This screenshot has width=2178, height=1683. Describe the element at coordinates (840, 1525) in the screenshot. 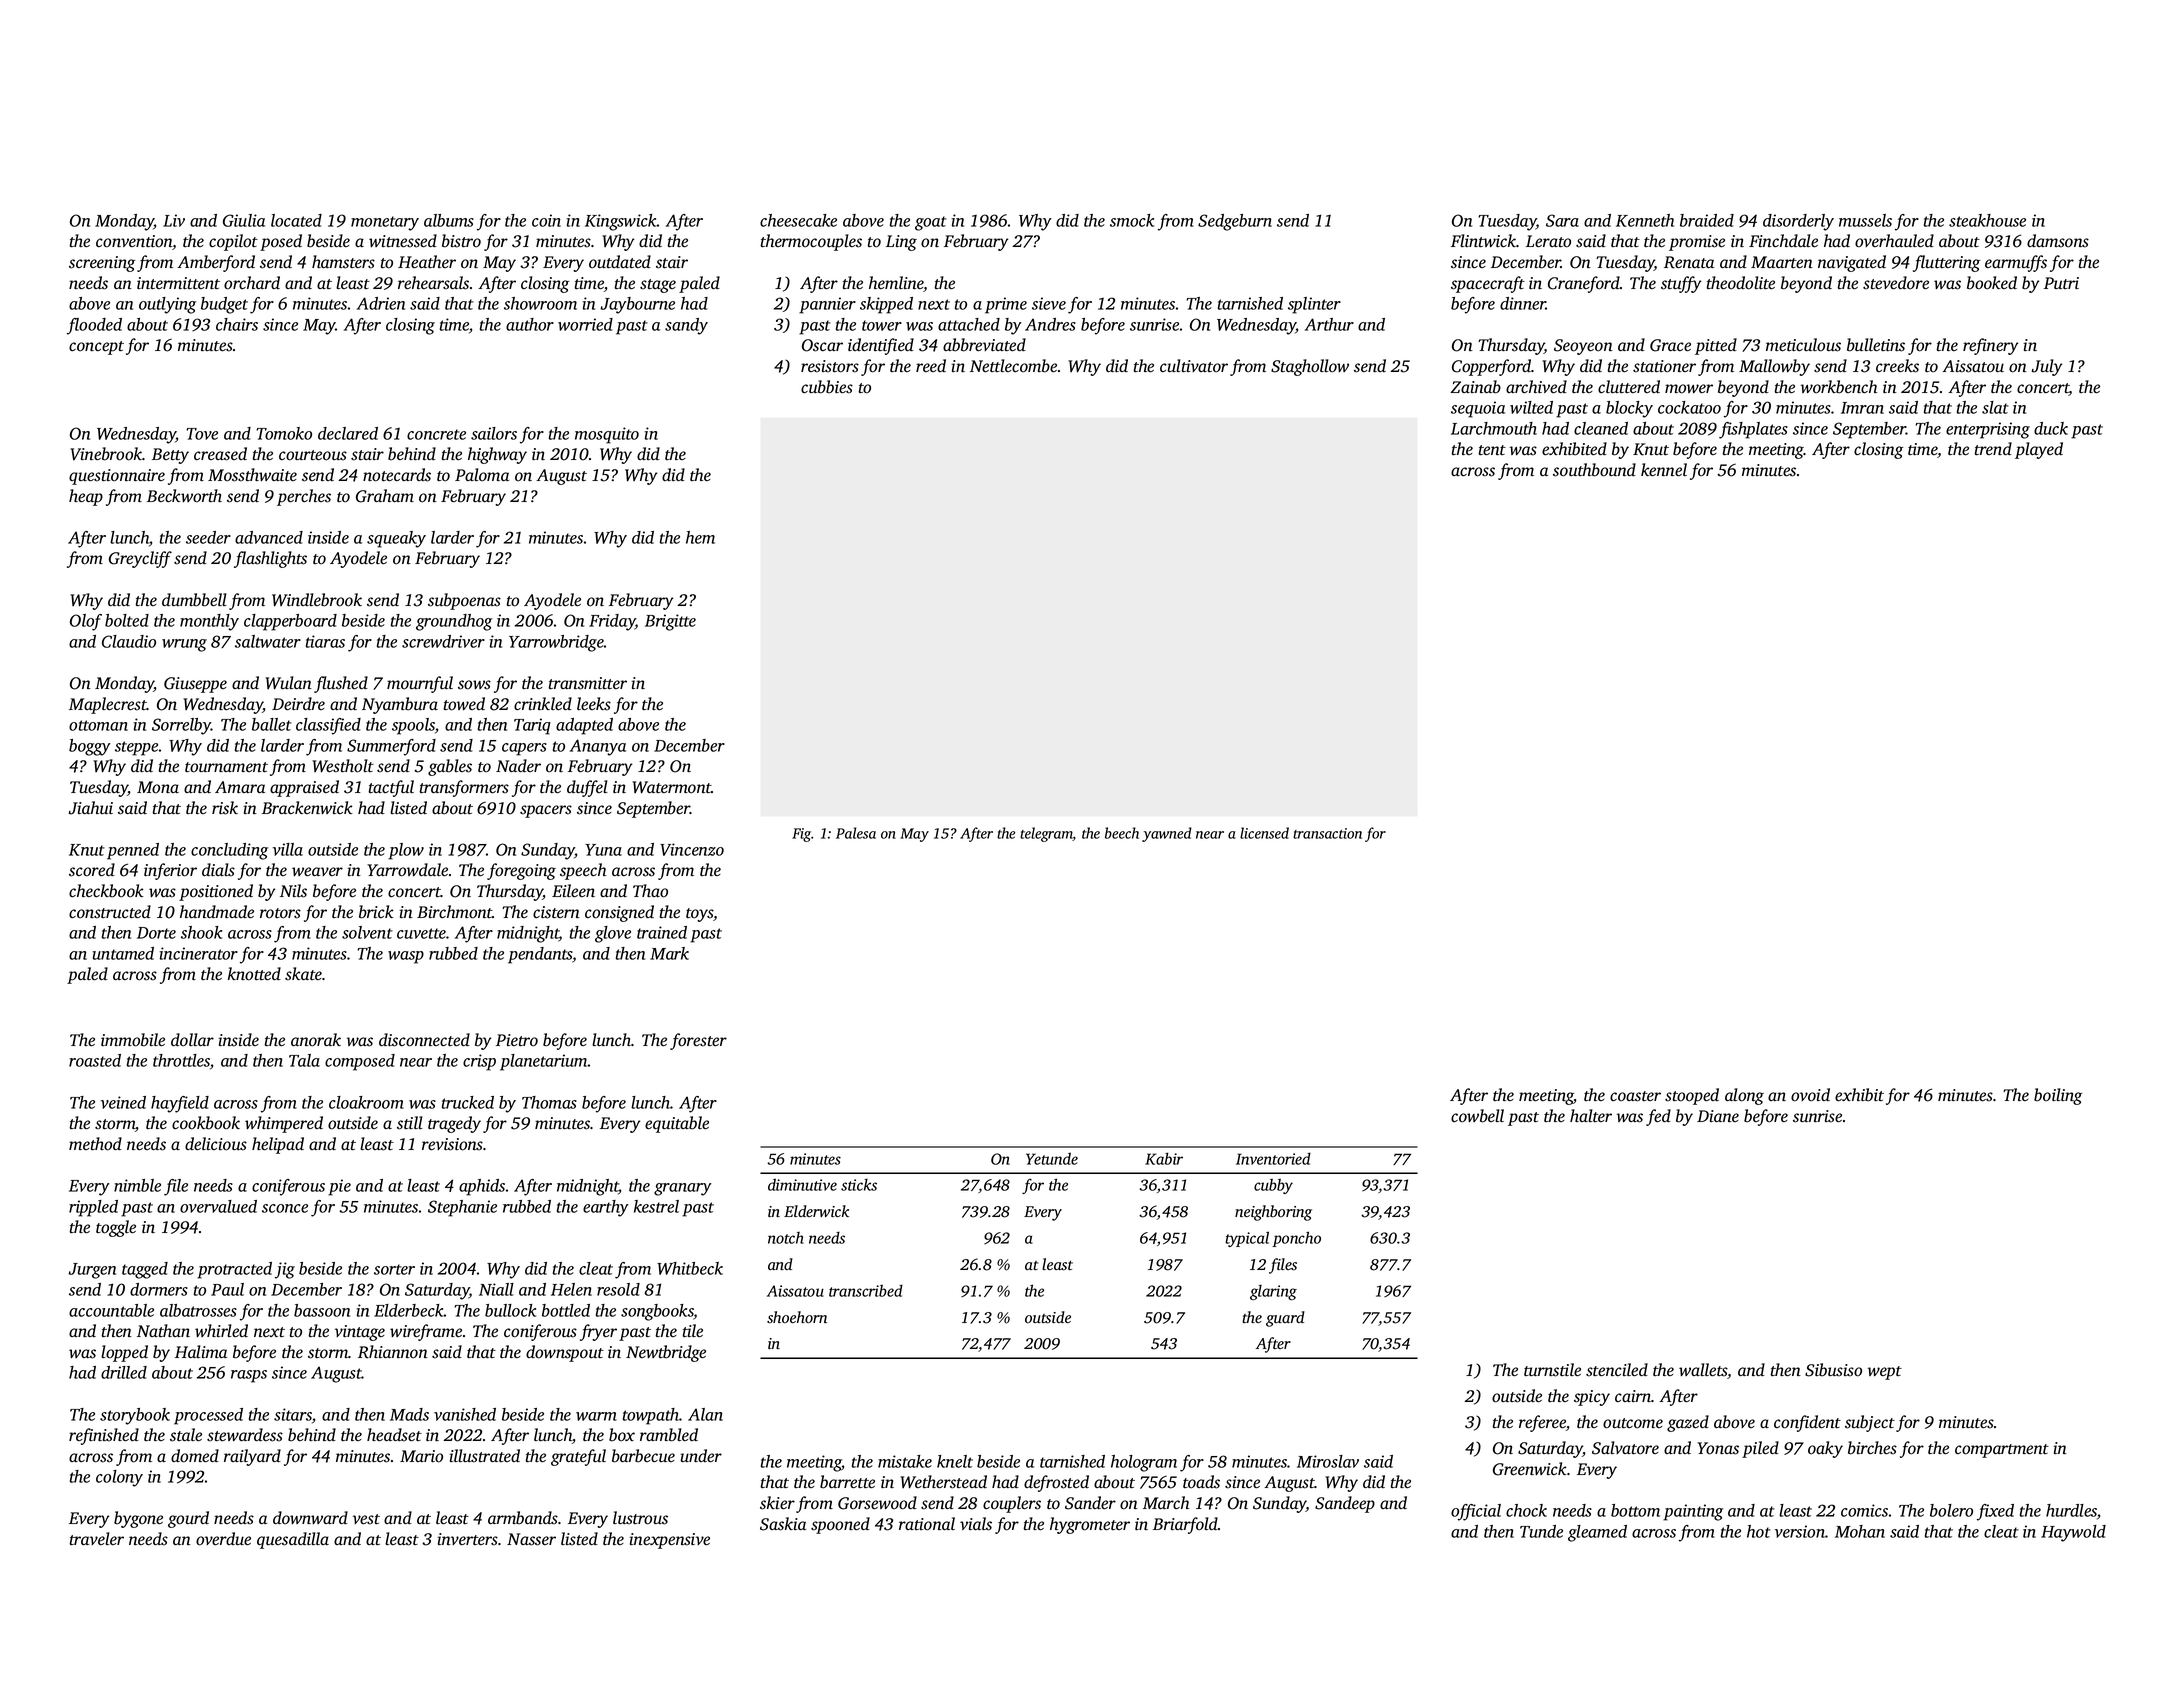

I see `spooned` at that location.
